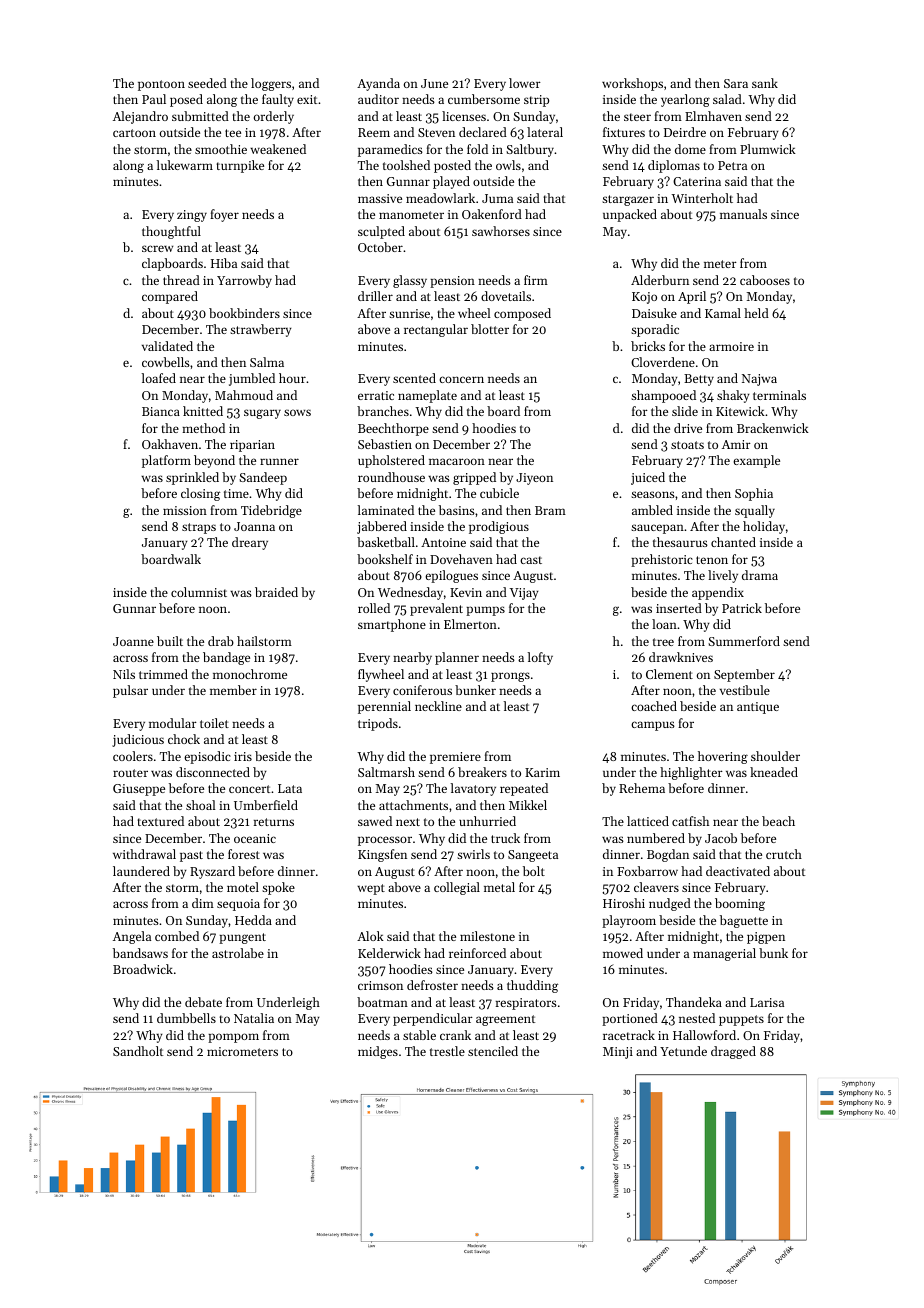 The image size is (924, 1308). What do you see at coordinates (501, 231) in the image?
I see `sawhorses` at bounding box center [501, 231].
